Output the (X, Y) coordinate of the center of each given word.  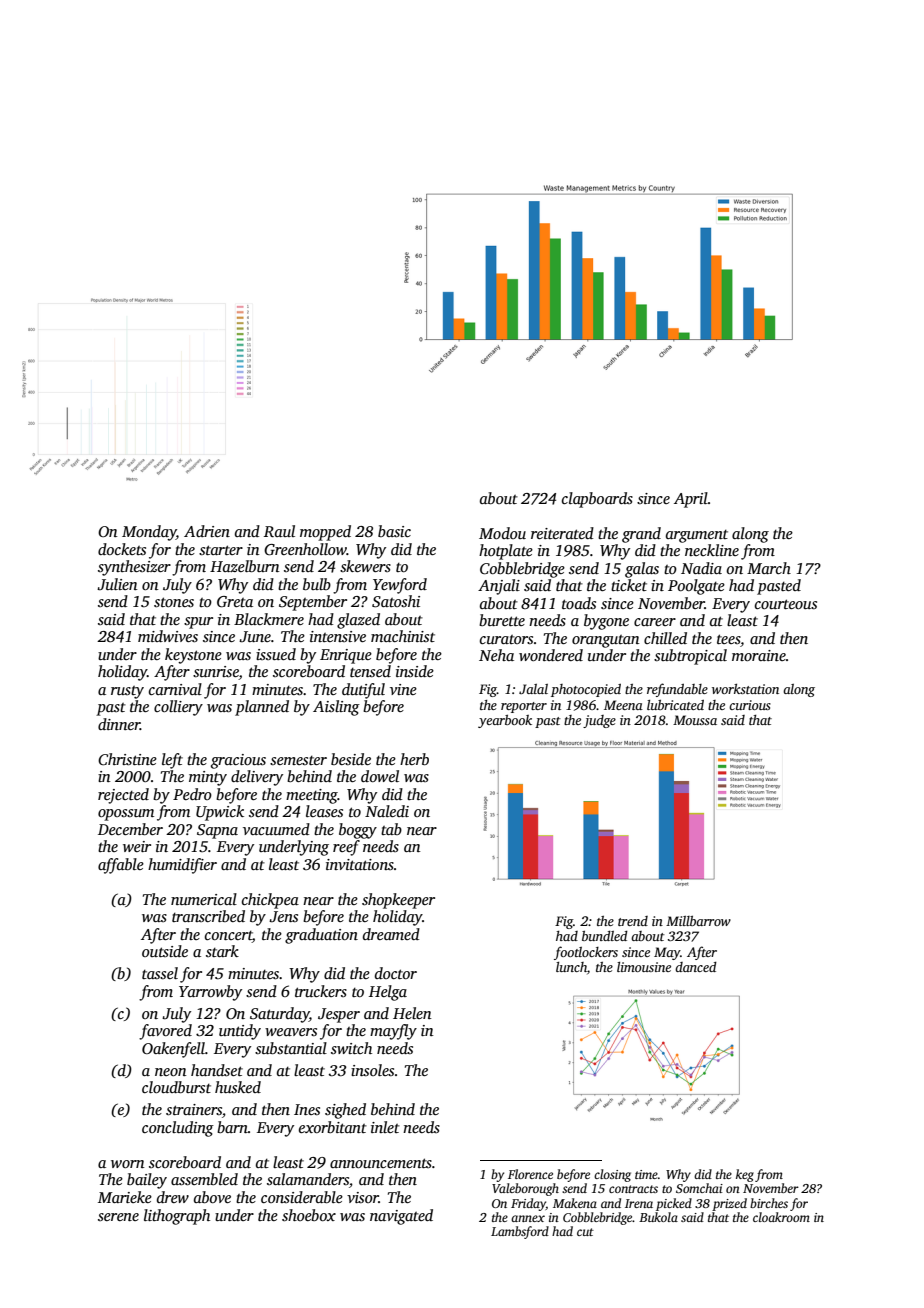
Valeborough (525, 1189)
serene (118, 1217)
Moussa (695, 720)
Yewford (400, 586)
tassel (160, 973)
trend (633, 921)
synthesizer (134, 568)
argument (697, 536)
